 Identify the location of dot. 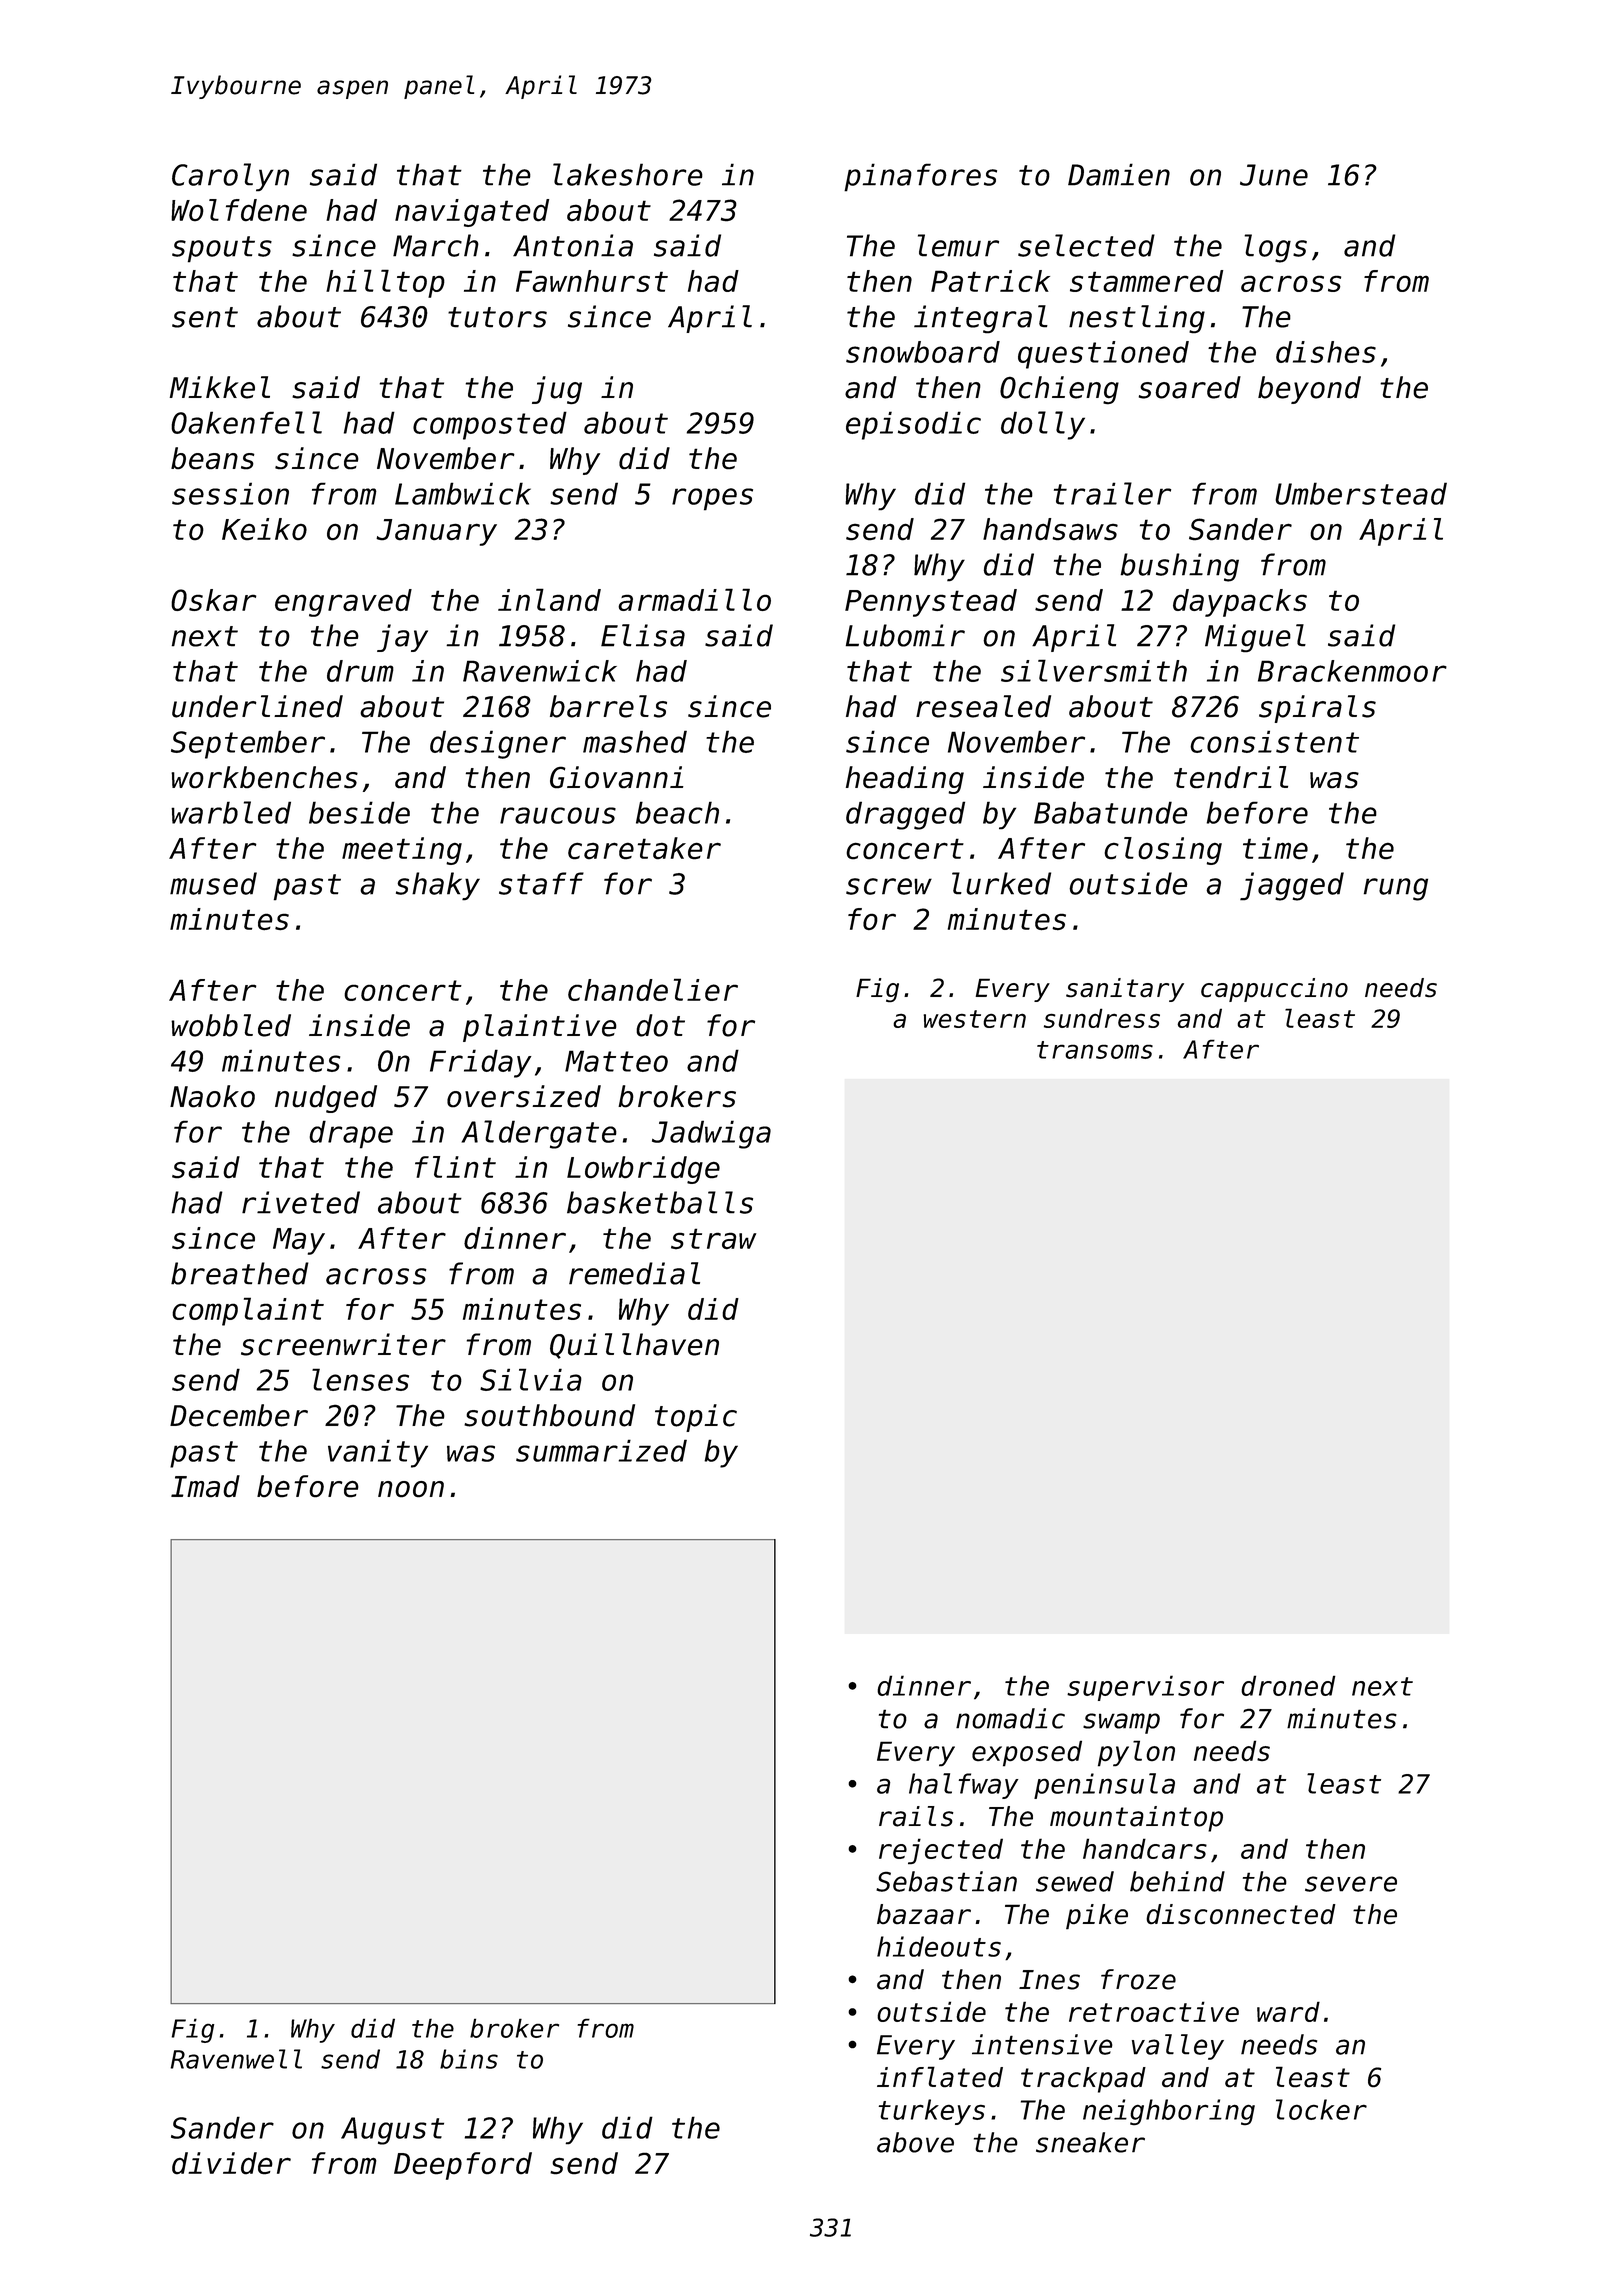
(660, 1025).
